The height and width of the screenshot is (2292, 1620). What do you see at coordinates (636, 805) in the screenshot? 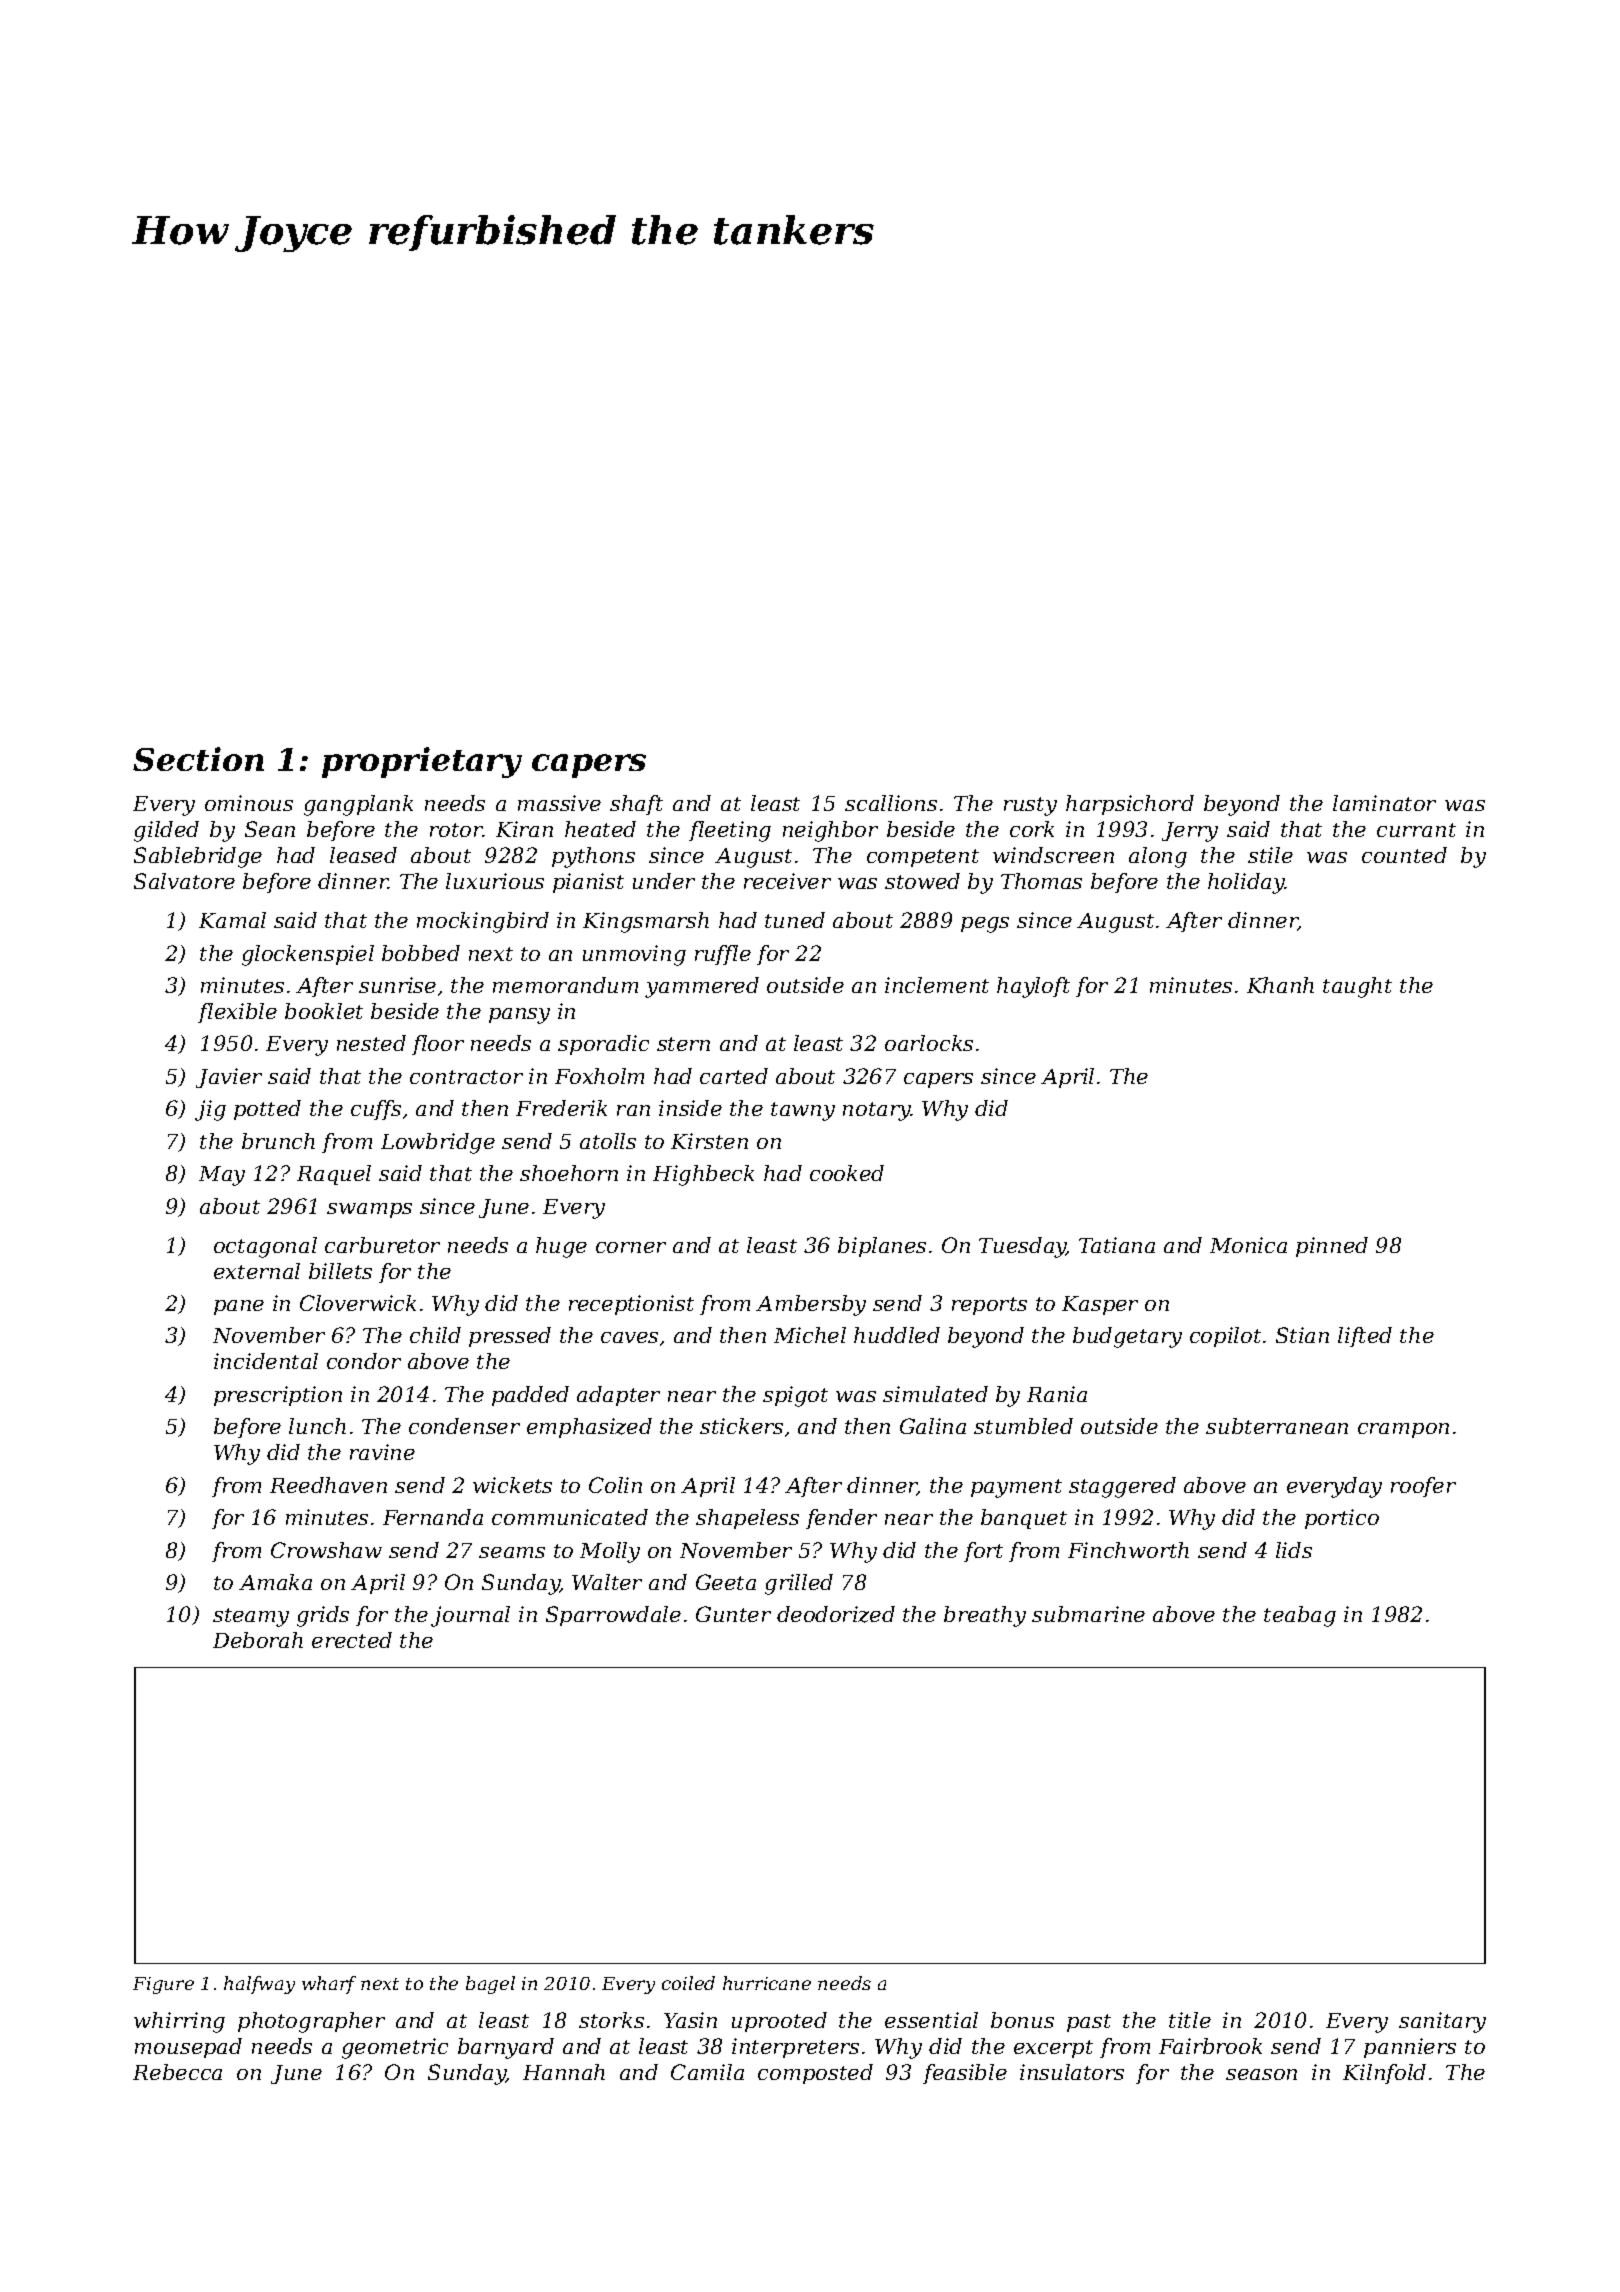
I see `shaft` at bounding box center [636, 805].
